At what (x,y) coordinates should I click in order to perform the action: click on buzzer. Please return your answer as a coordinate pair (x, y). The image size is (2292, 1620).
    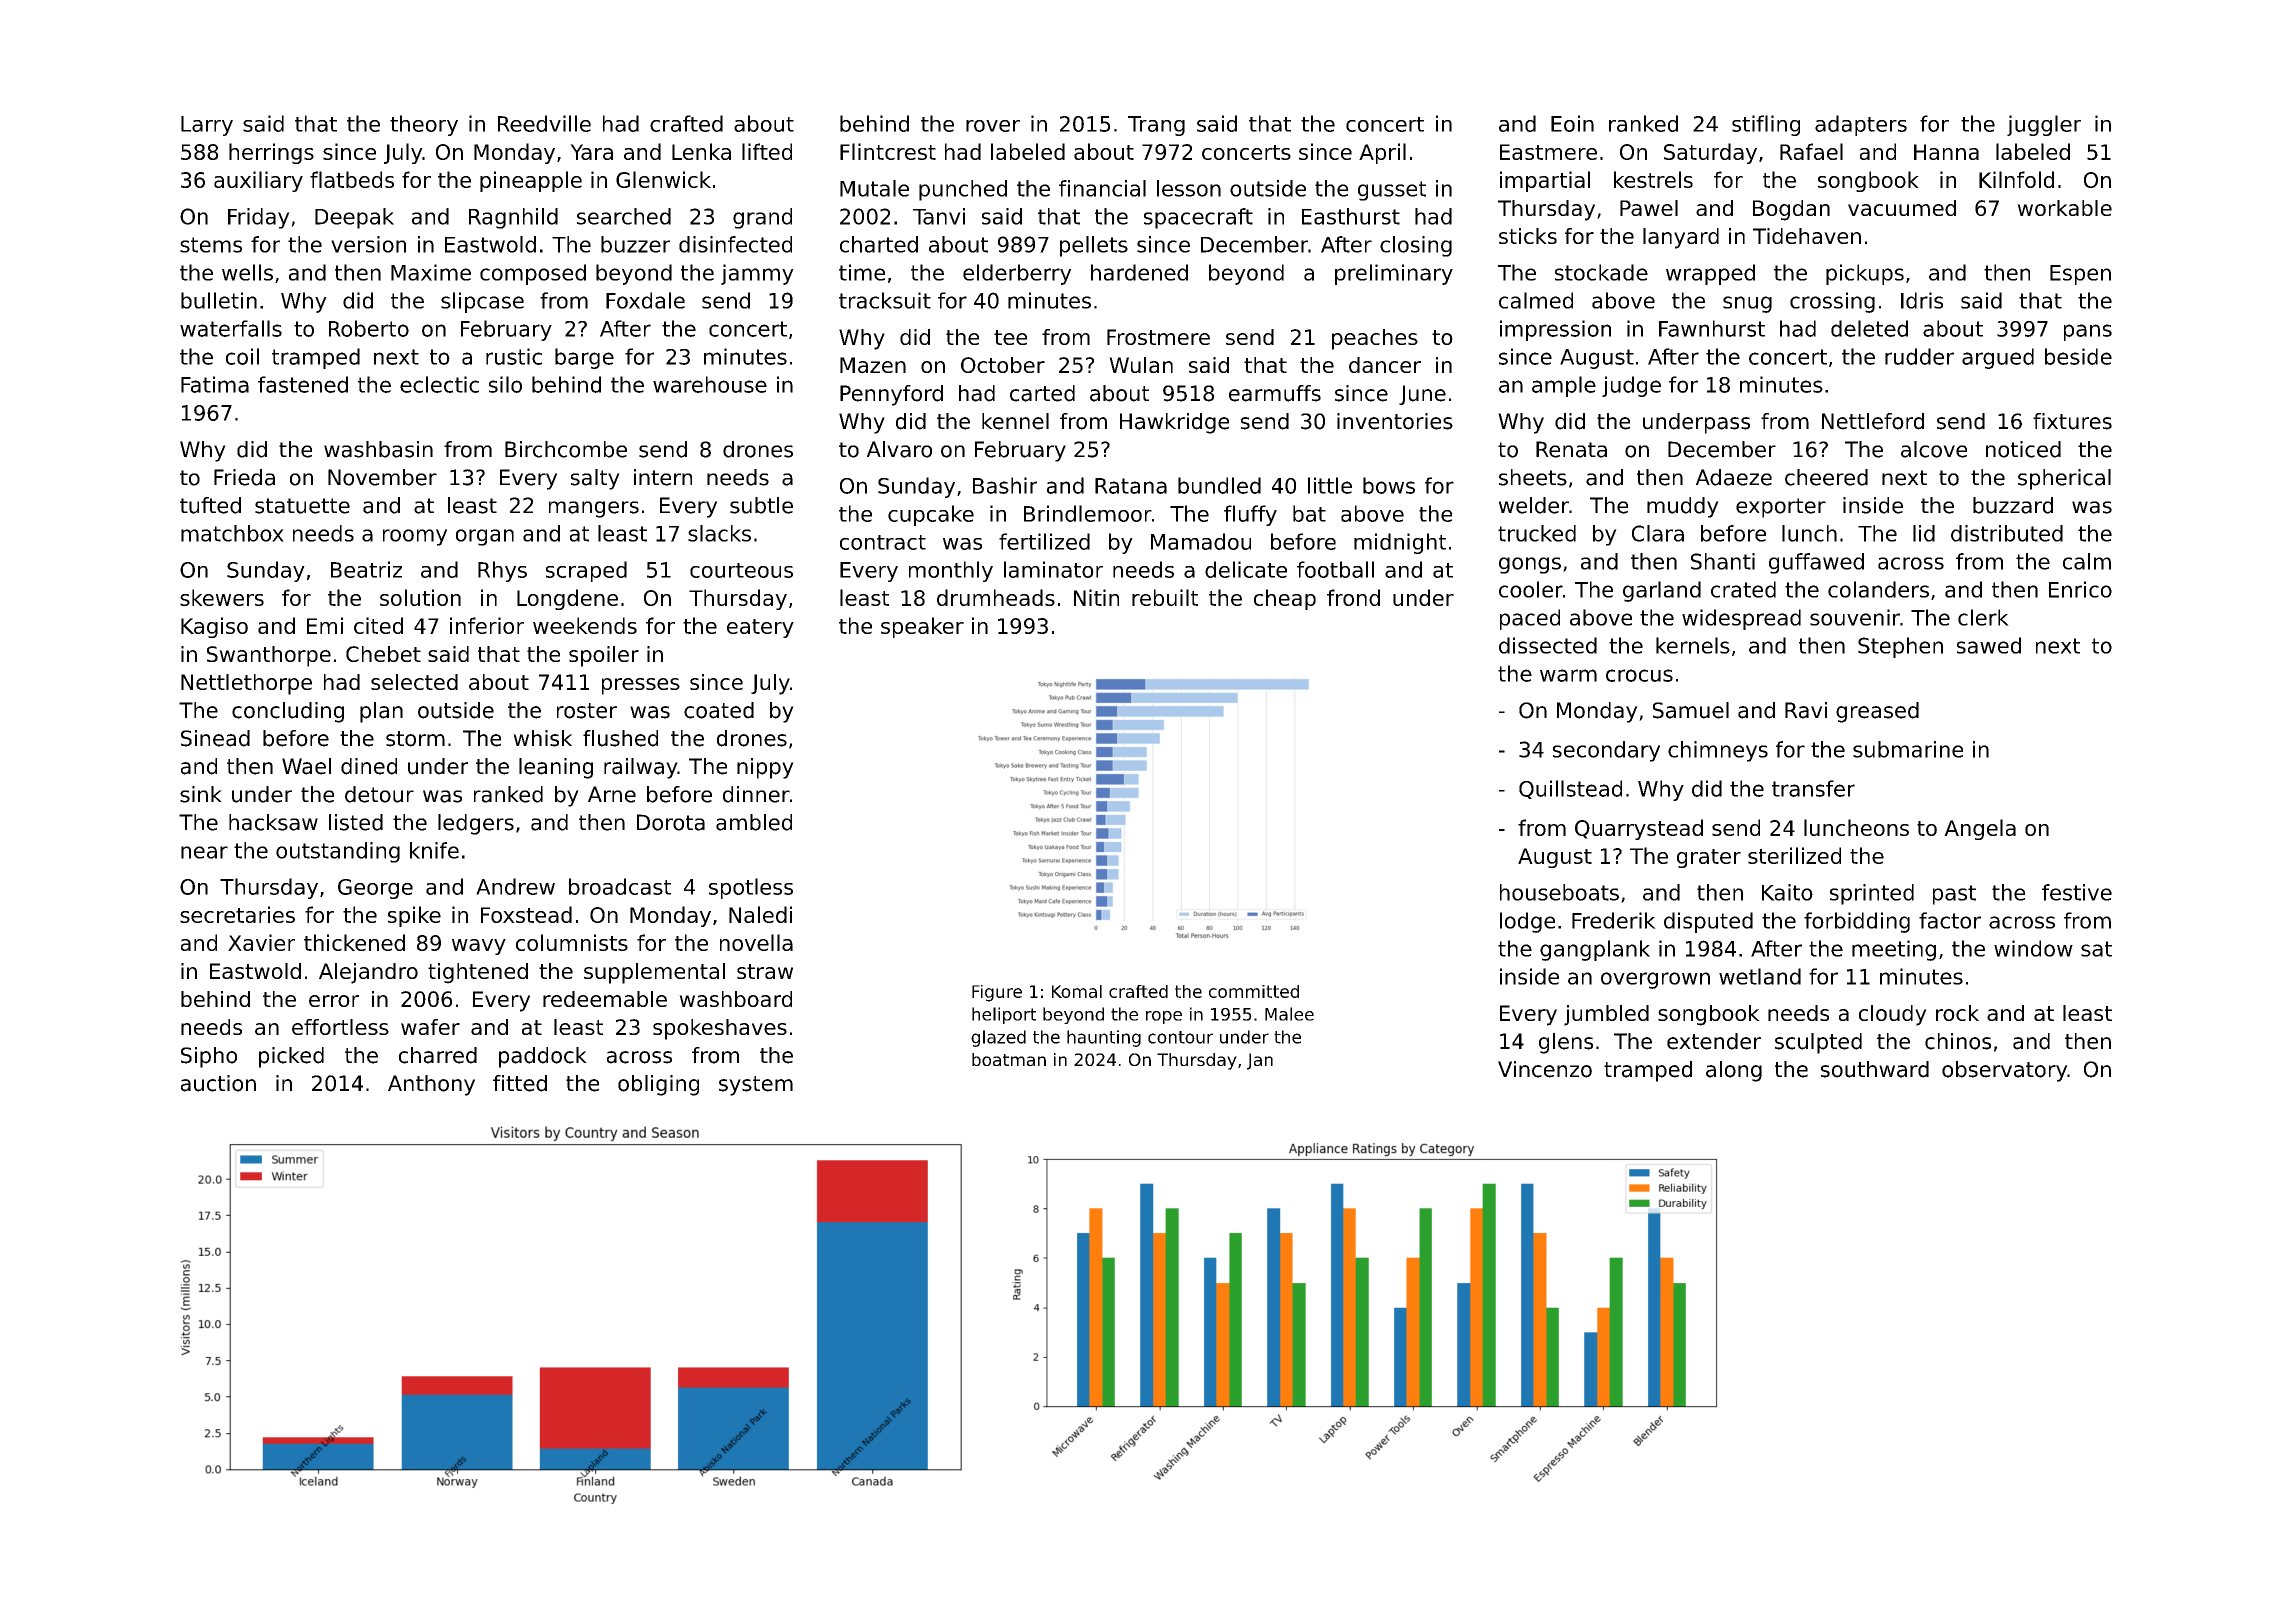
    Looking at the image, I should click on (635, 244).
